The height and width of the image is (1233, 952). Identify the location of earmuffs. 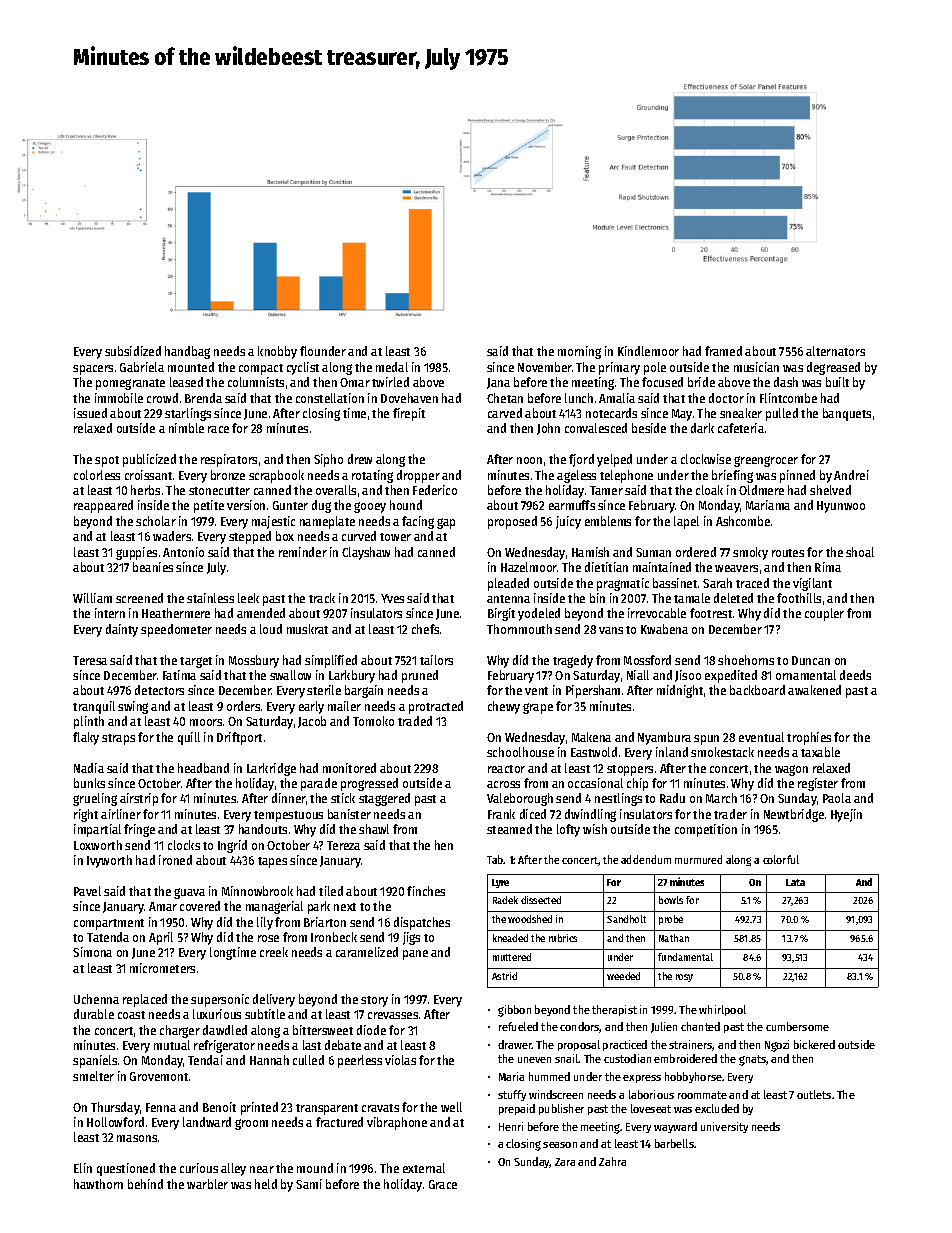
(572, 505).
